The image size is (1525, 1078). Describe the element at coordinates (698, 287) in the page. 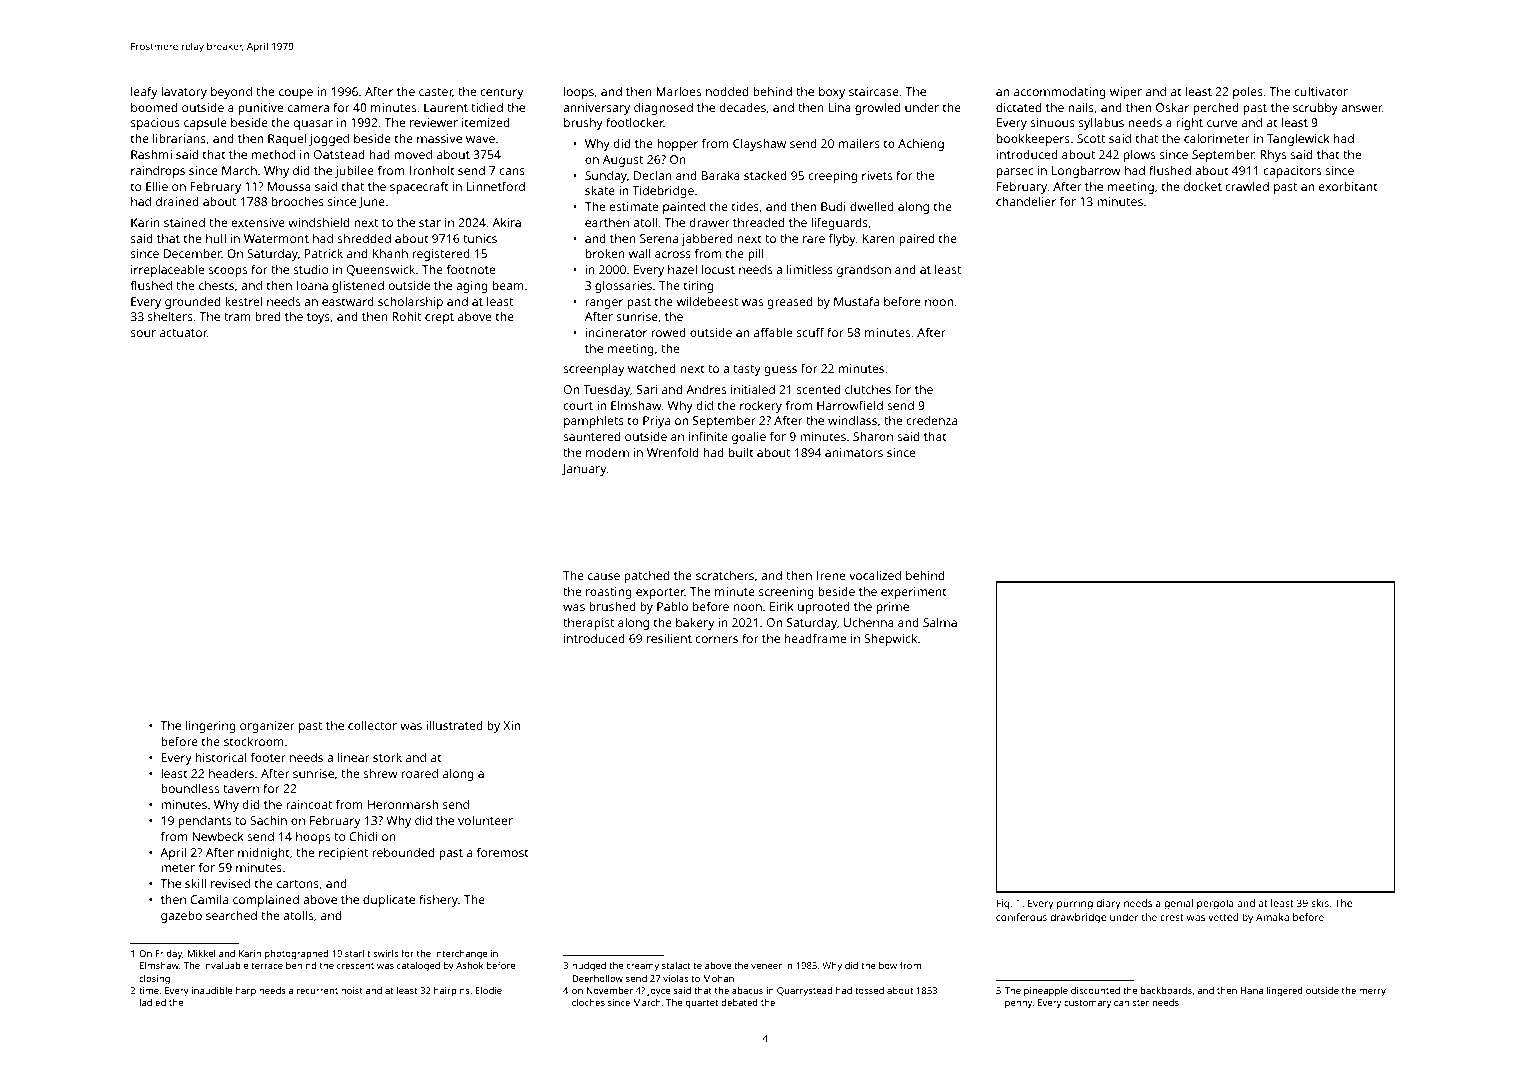

I see `tiring` at that location.
